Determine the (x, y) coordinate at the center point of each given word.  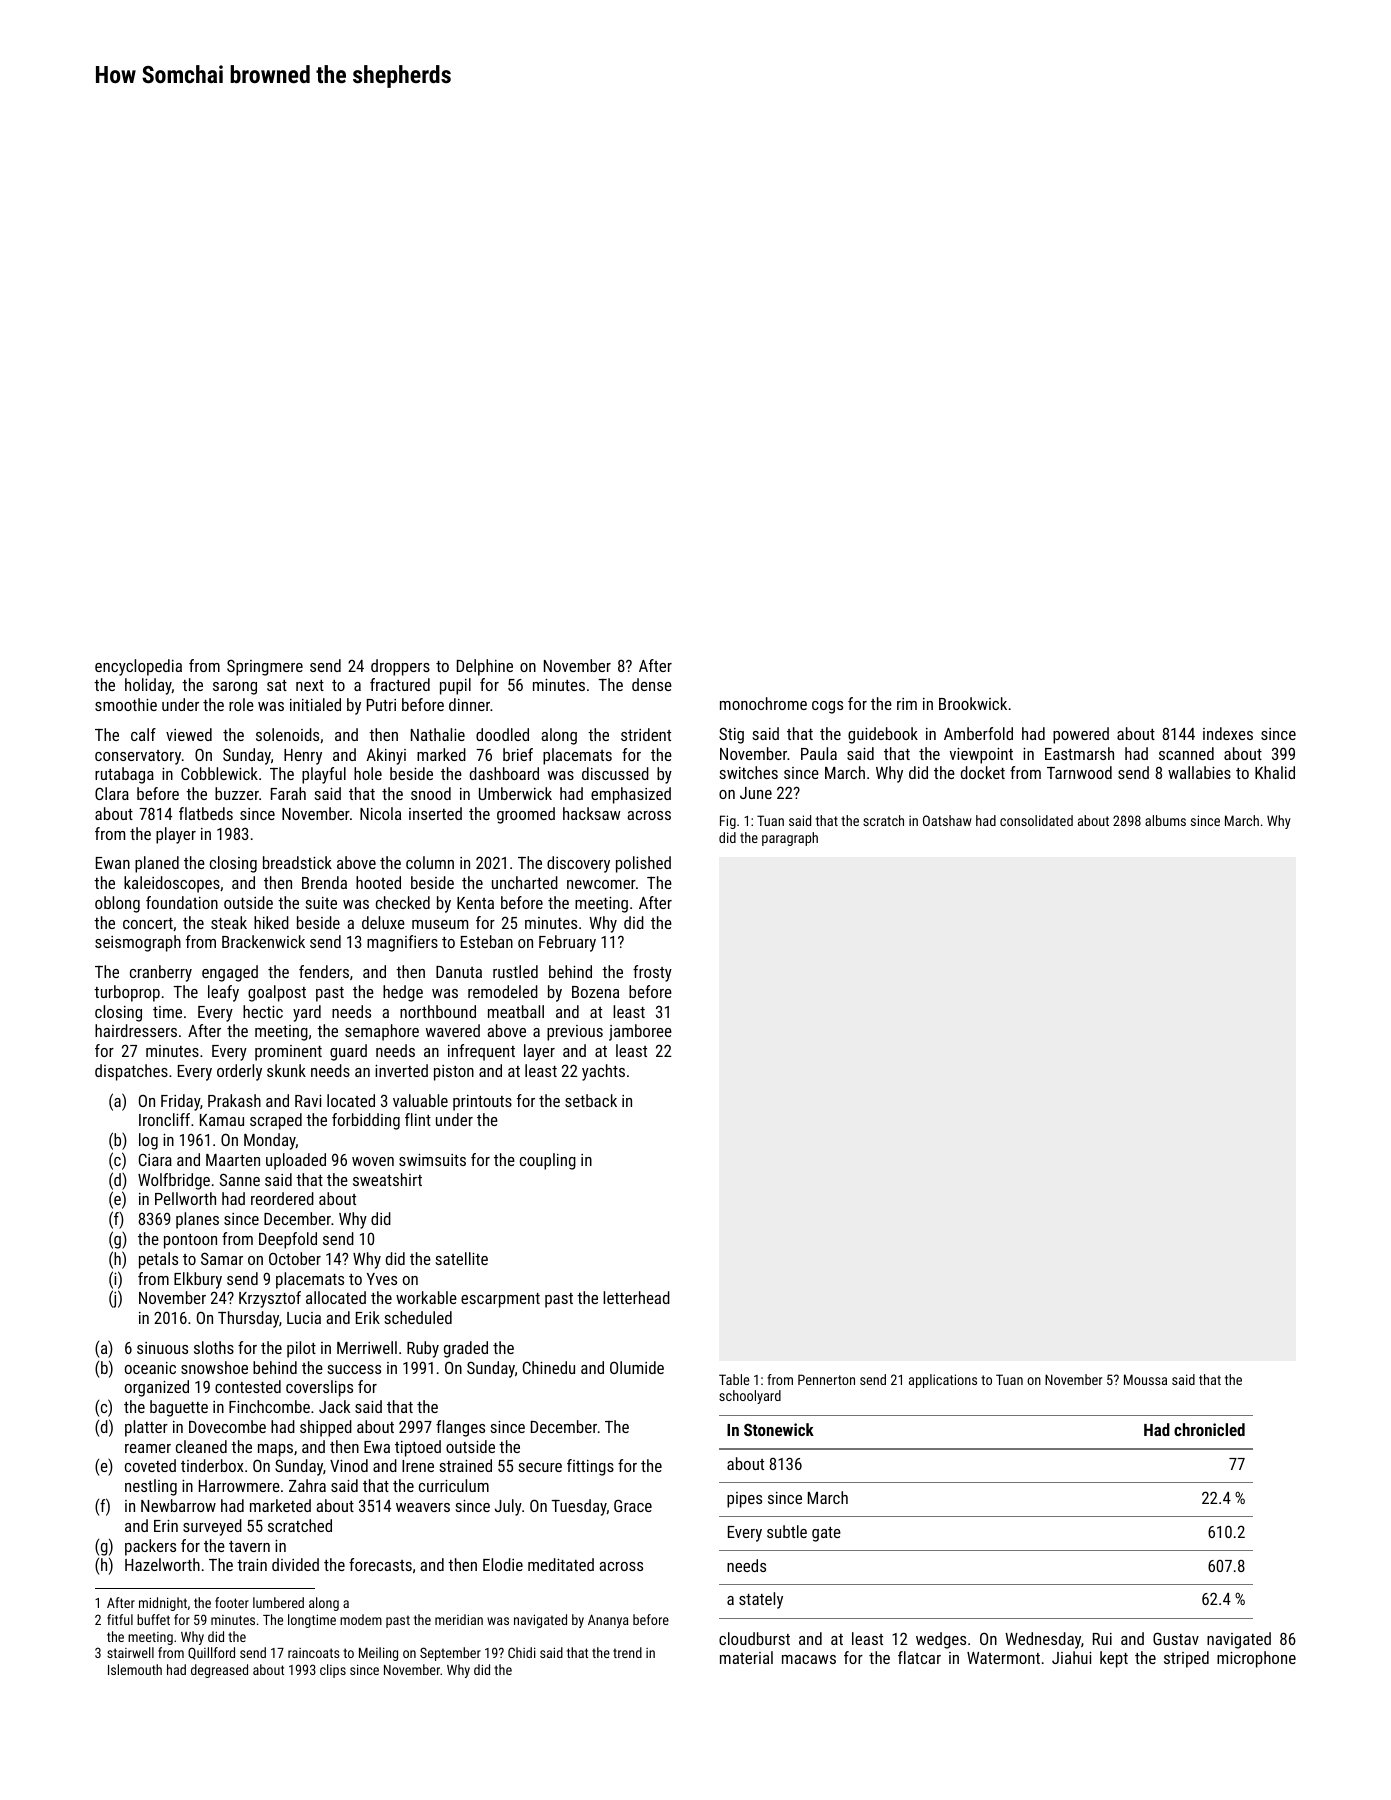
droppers (400, 667)
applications (943, 1381)
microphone (1256, 1659)
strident (646, 734)
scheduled (418, 1317)
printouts (482, 1103)
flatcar (919, 1657)
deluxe (383, 922)
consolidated (1036, 820)
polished (643, 864)
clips (333, 1671)
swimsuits (432, 1160)
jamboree (640, 1032)
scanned (1186, 753)
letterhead (636, 1297)
